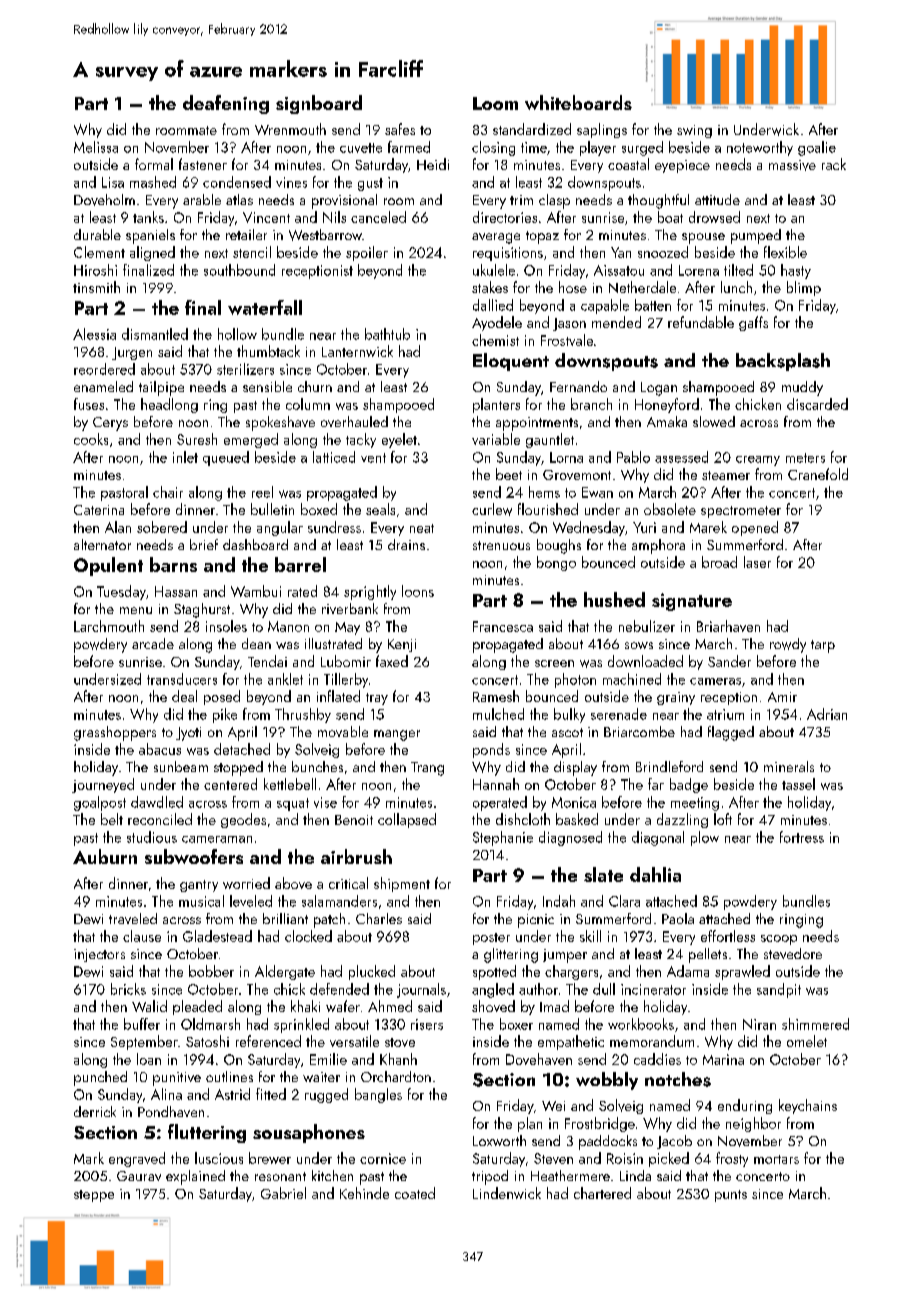 The image size is (924, 1308). What do you see at coordinates (283, 1193) in the image?
I see `Gabriel` at bounding box center [283, 1193].
